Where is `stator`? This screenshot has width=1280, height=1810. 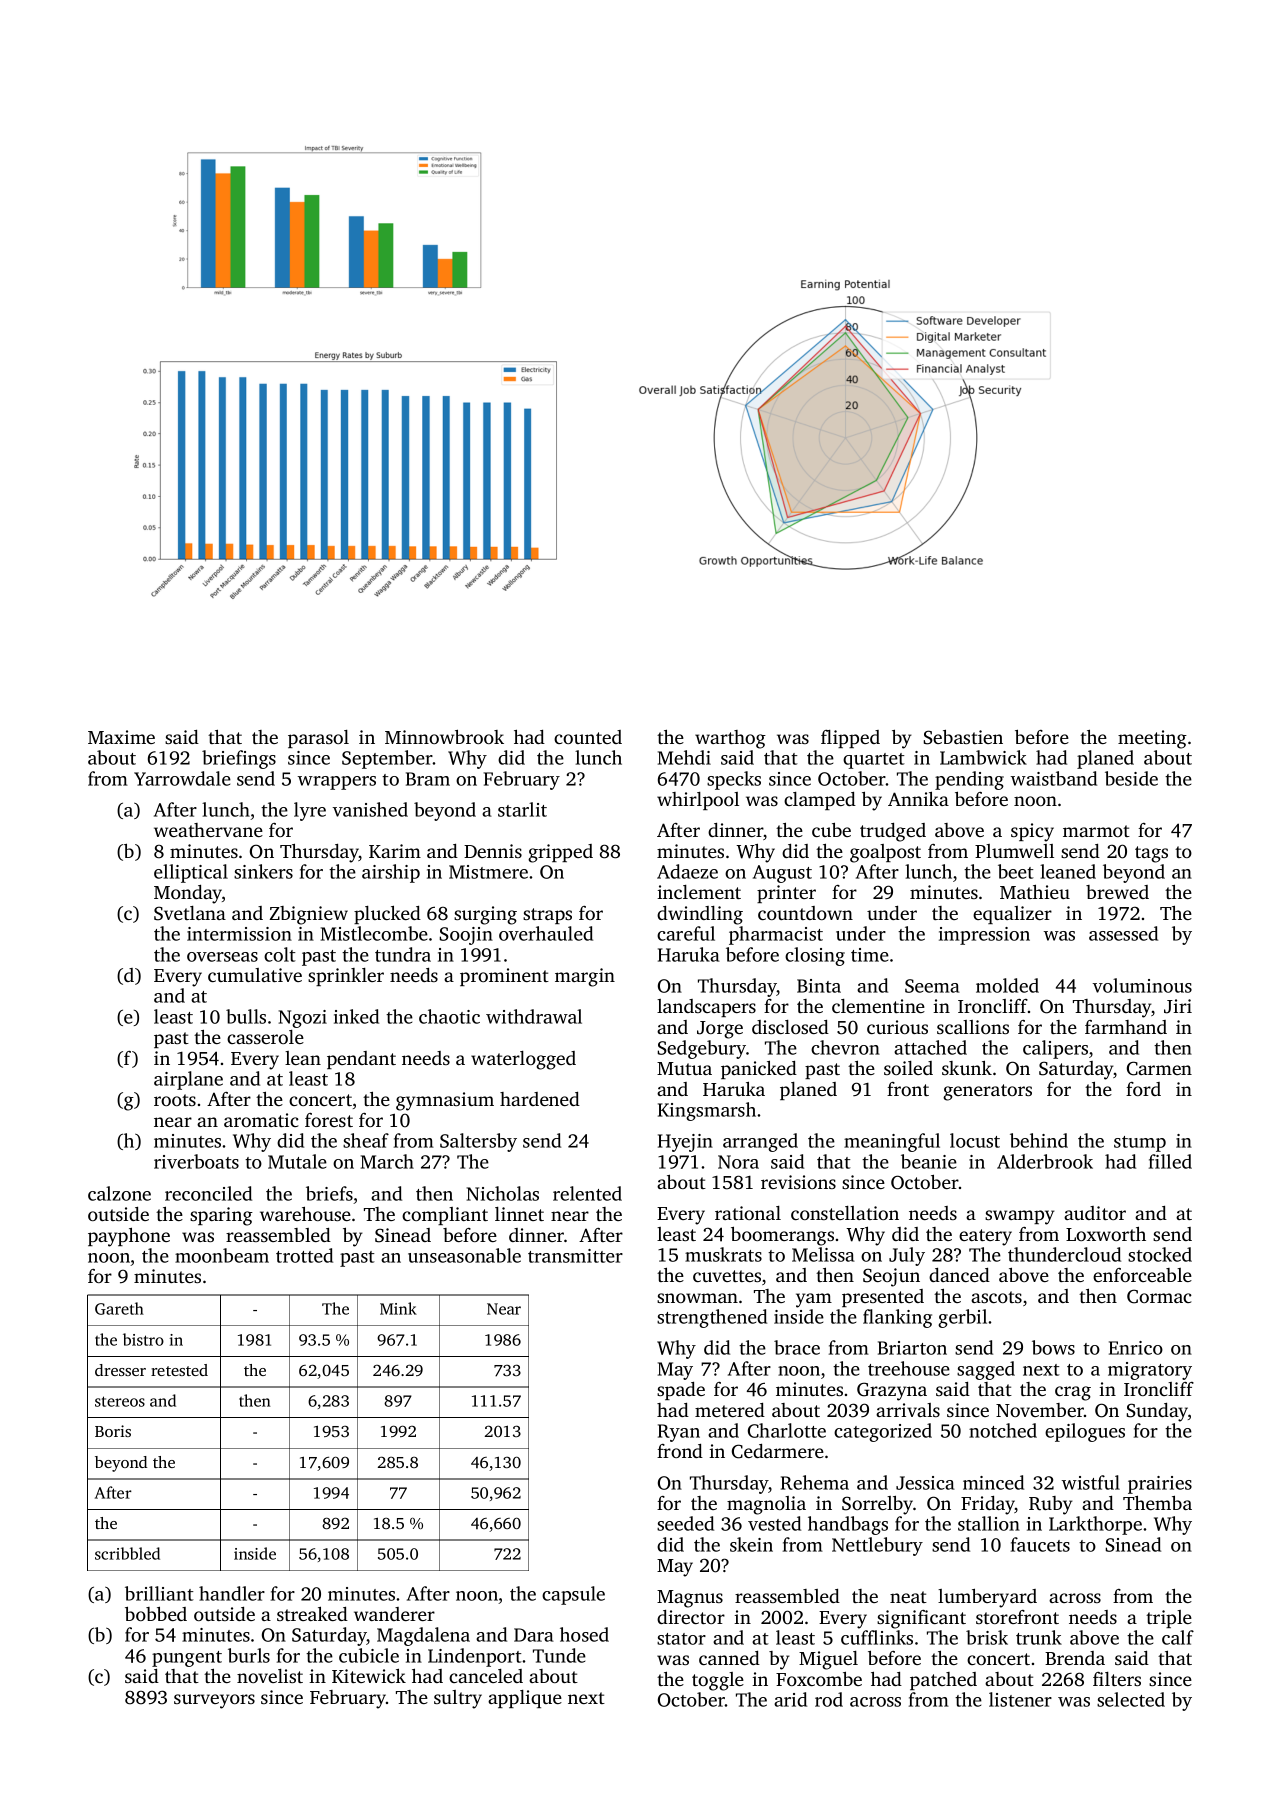 stator is located at coordinates (681, 1639).
